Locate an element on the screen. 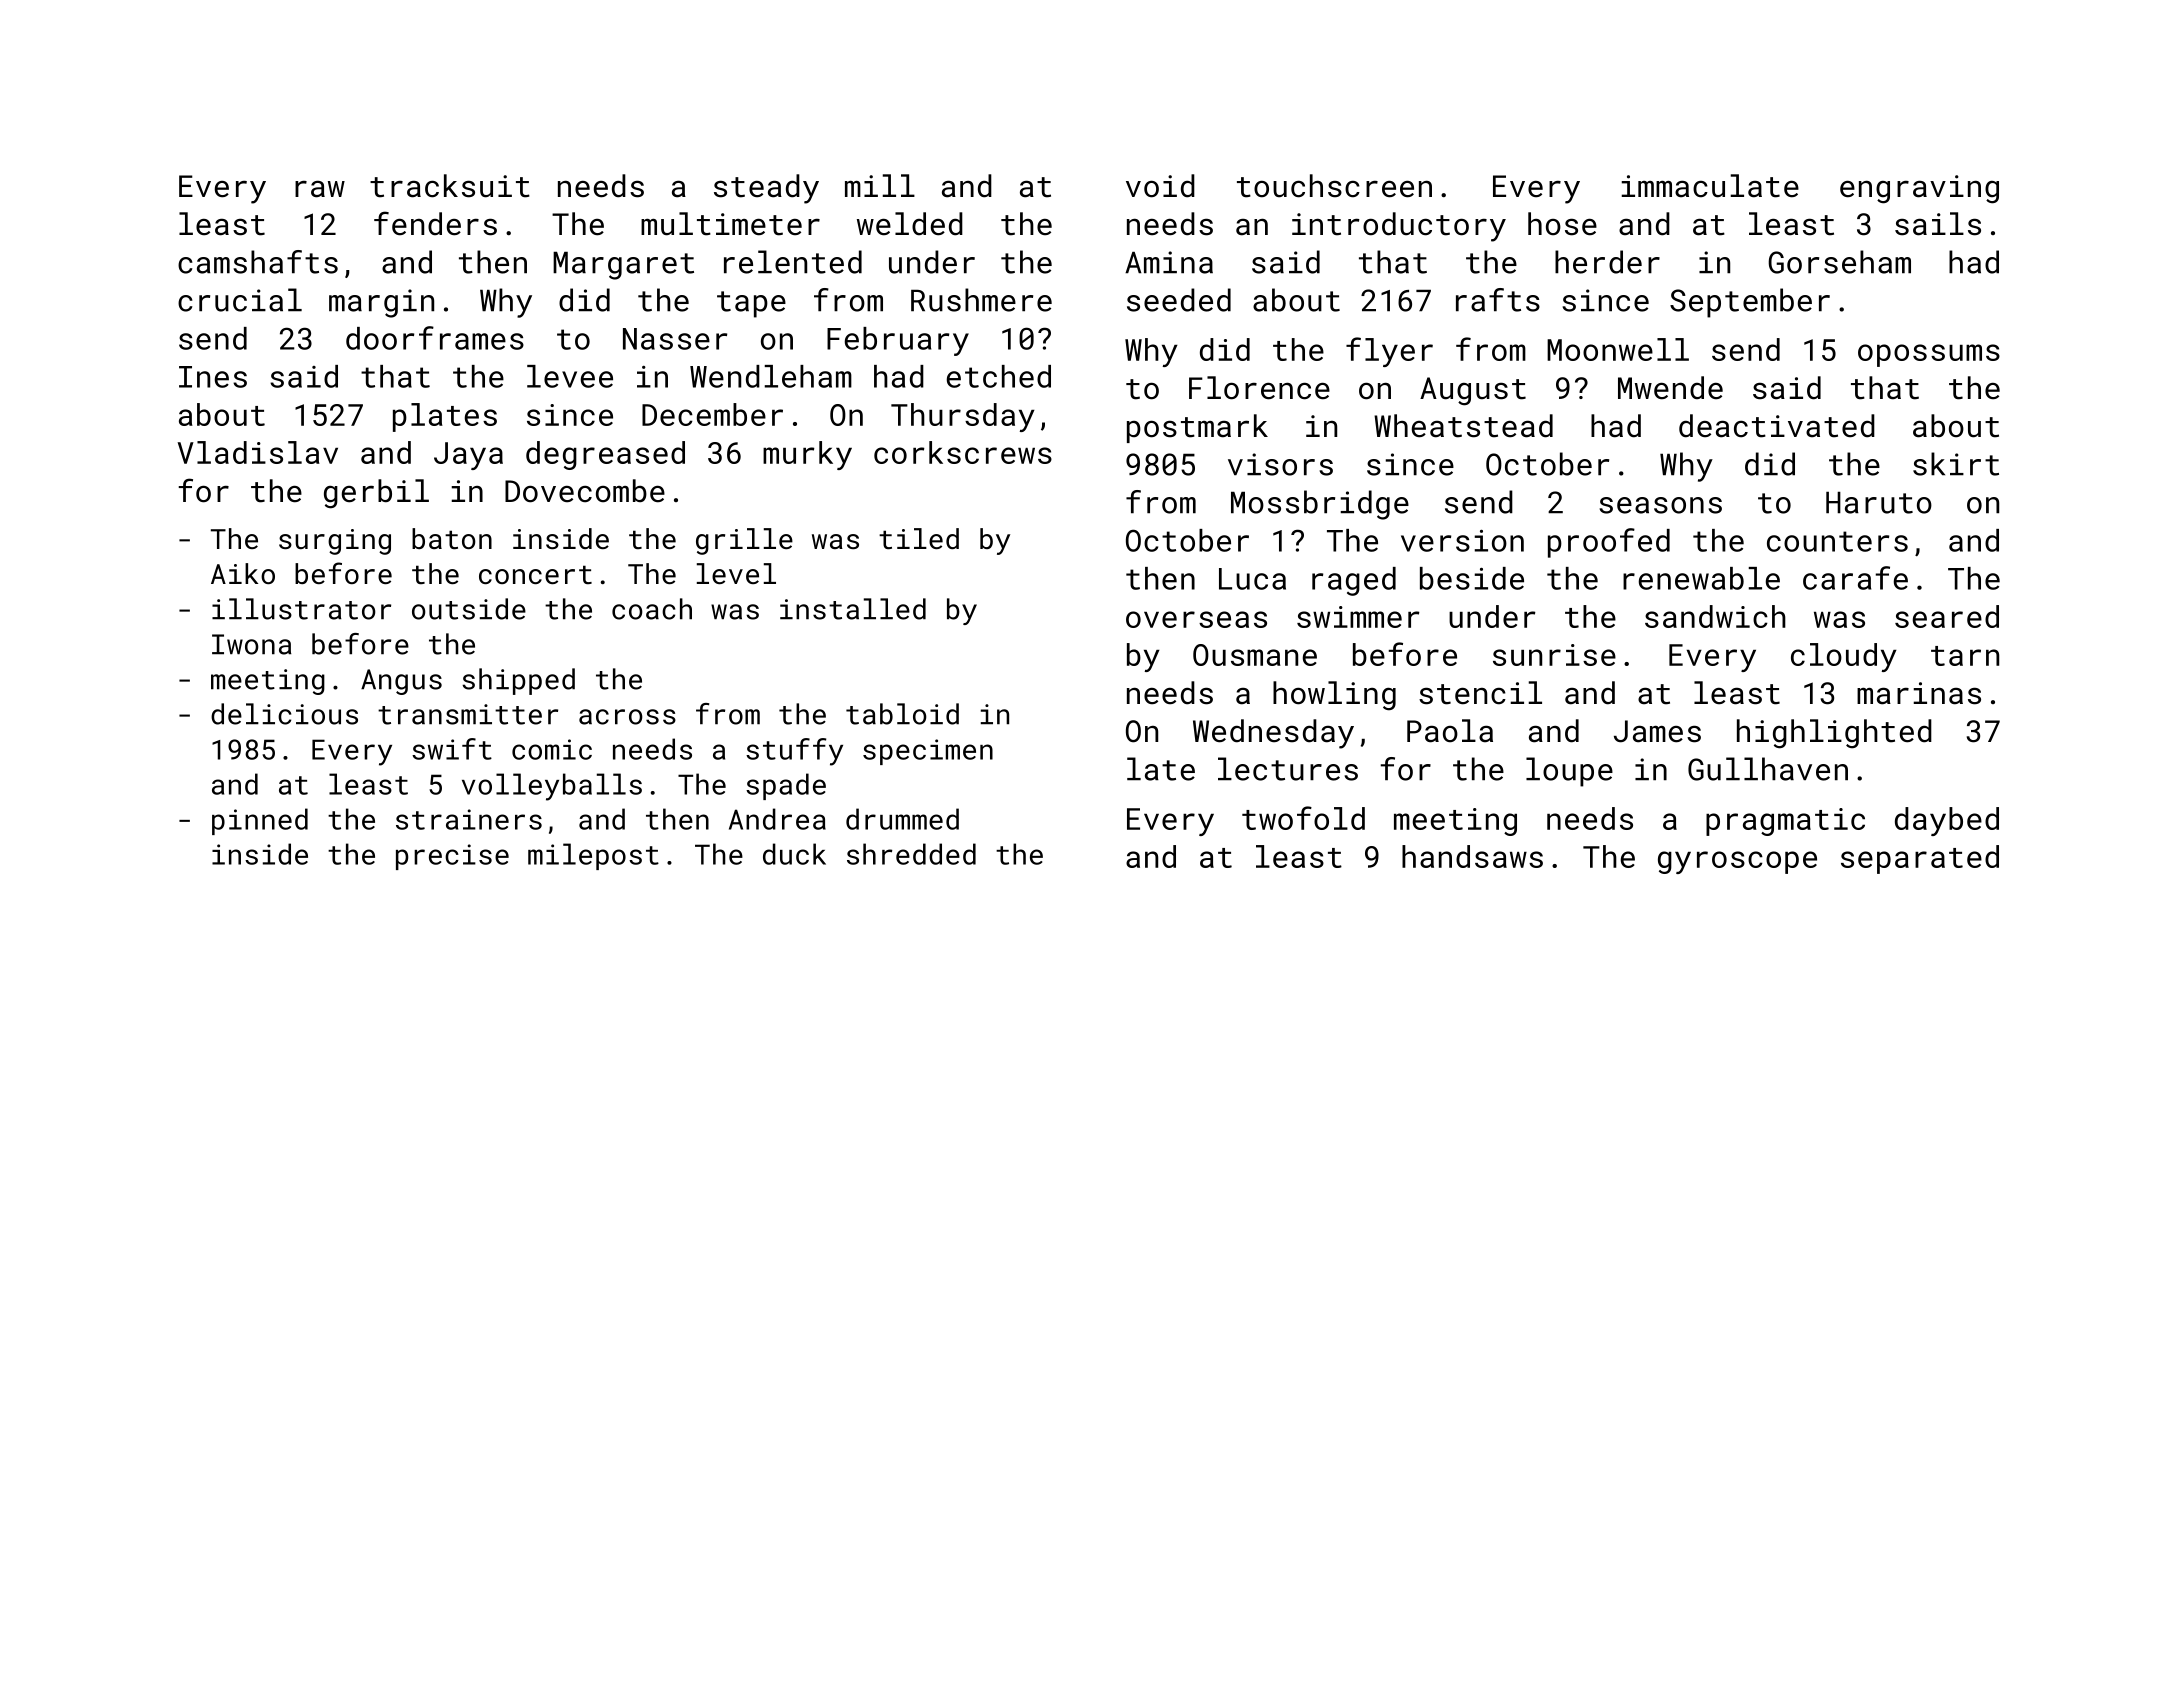  carafe is located at coordinates (1855, 578).
